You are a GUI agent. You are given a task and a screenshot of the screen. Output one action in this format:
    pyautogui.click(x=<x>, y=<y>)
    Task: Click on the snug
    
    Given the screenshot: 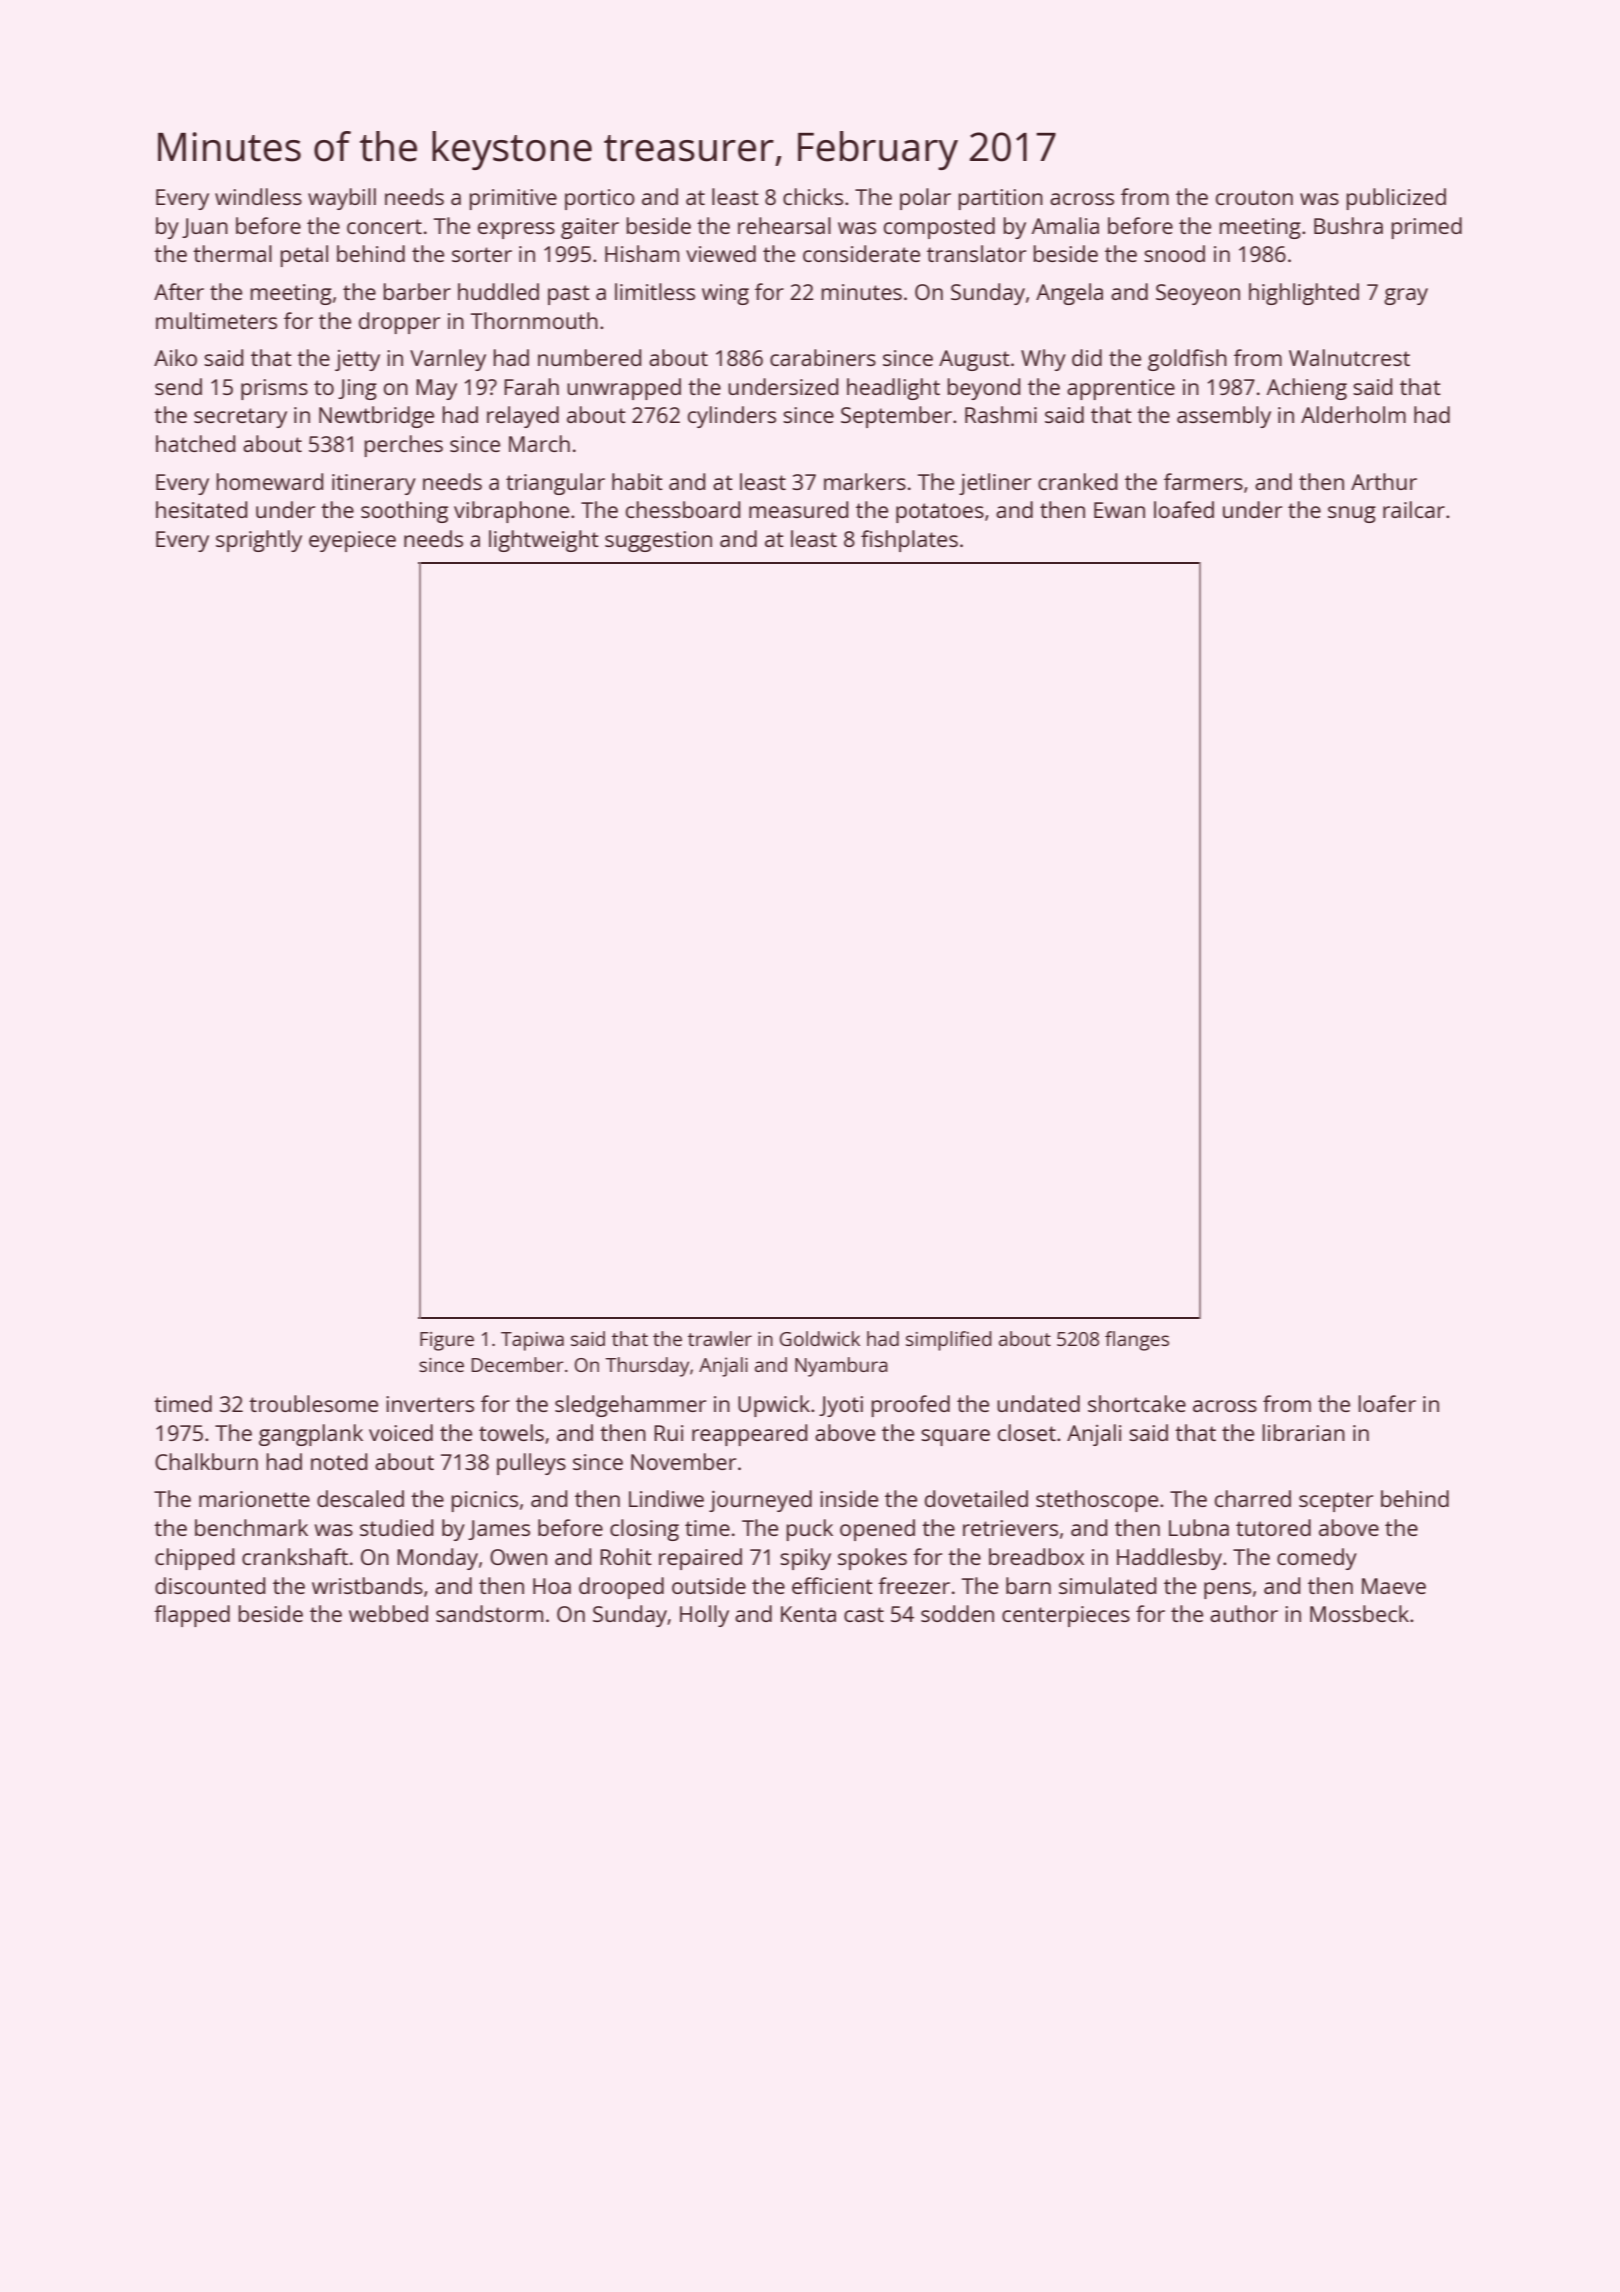 What is the action you would take?
    pyautogui.click(x=1352, y=514)
